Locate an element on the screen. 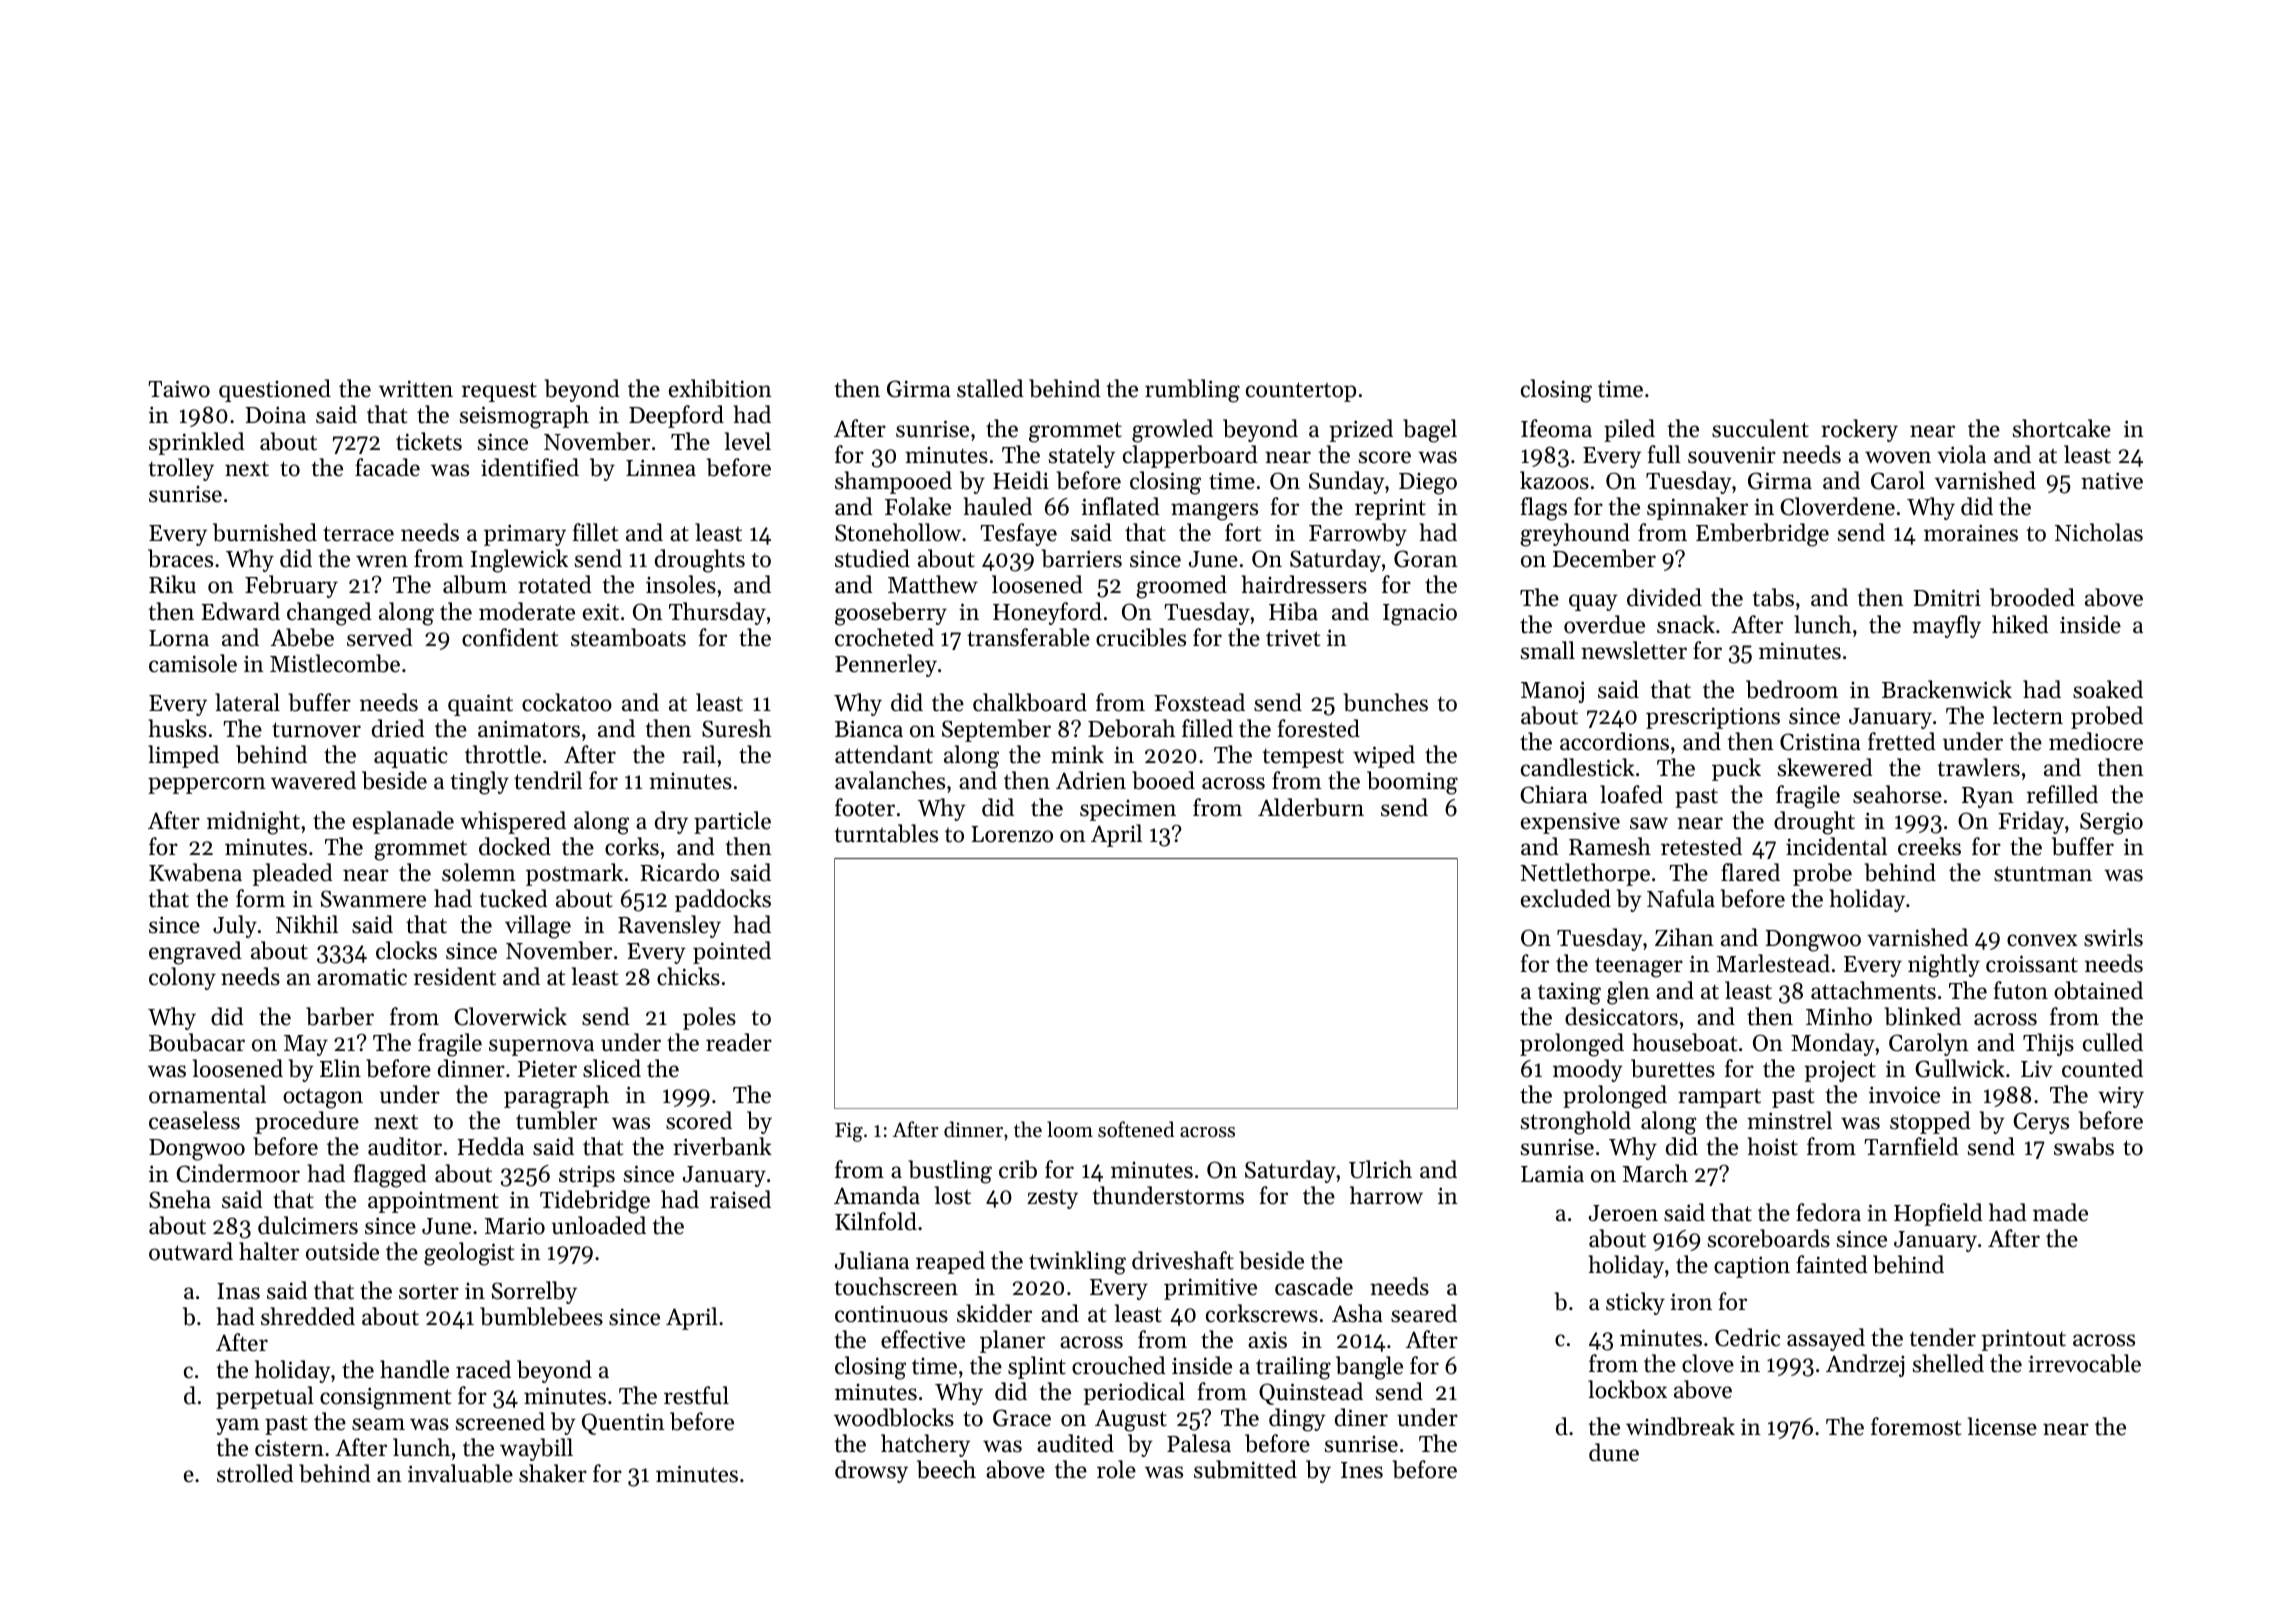 The width and height of the screenshot is (2292, 1620). role is located at coordinates (1116, 1469).
